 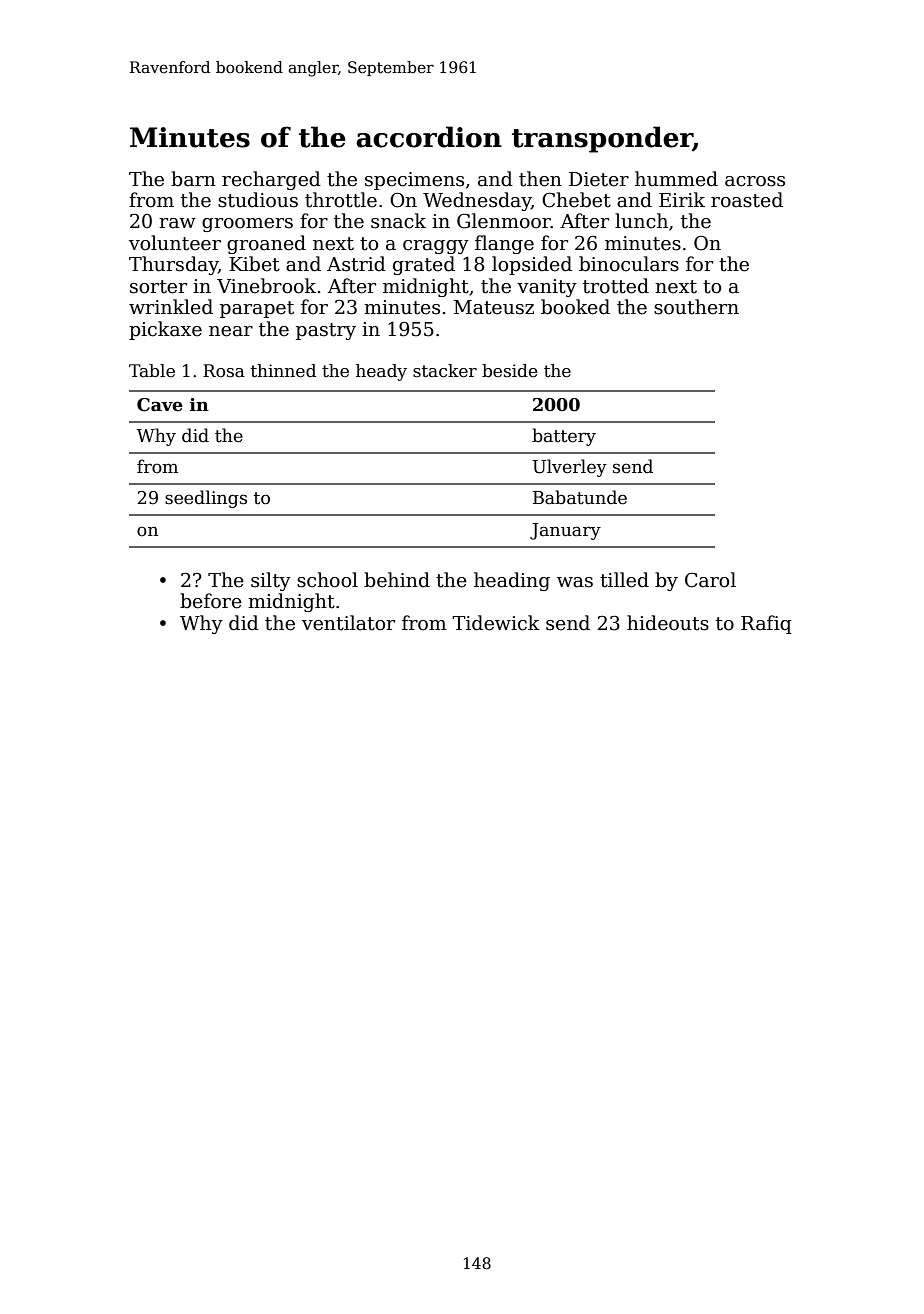 What do you see at coordinates (477, 201) in the screenshot?
I see `Wednesday` at bounding box center [477, 201].
